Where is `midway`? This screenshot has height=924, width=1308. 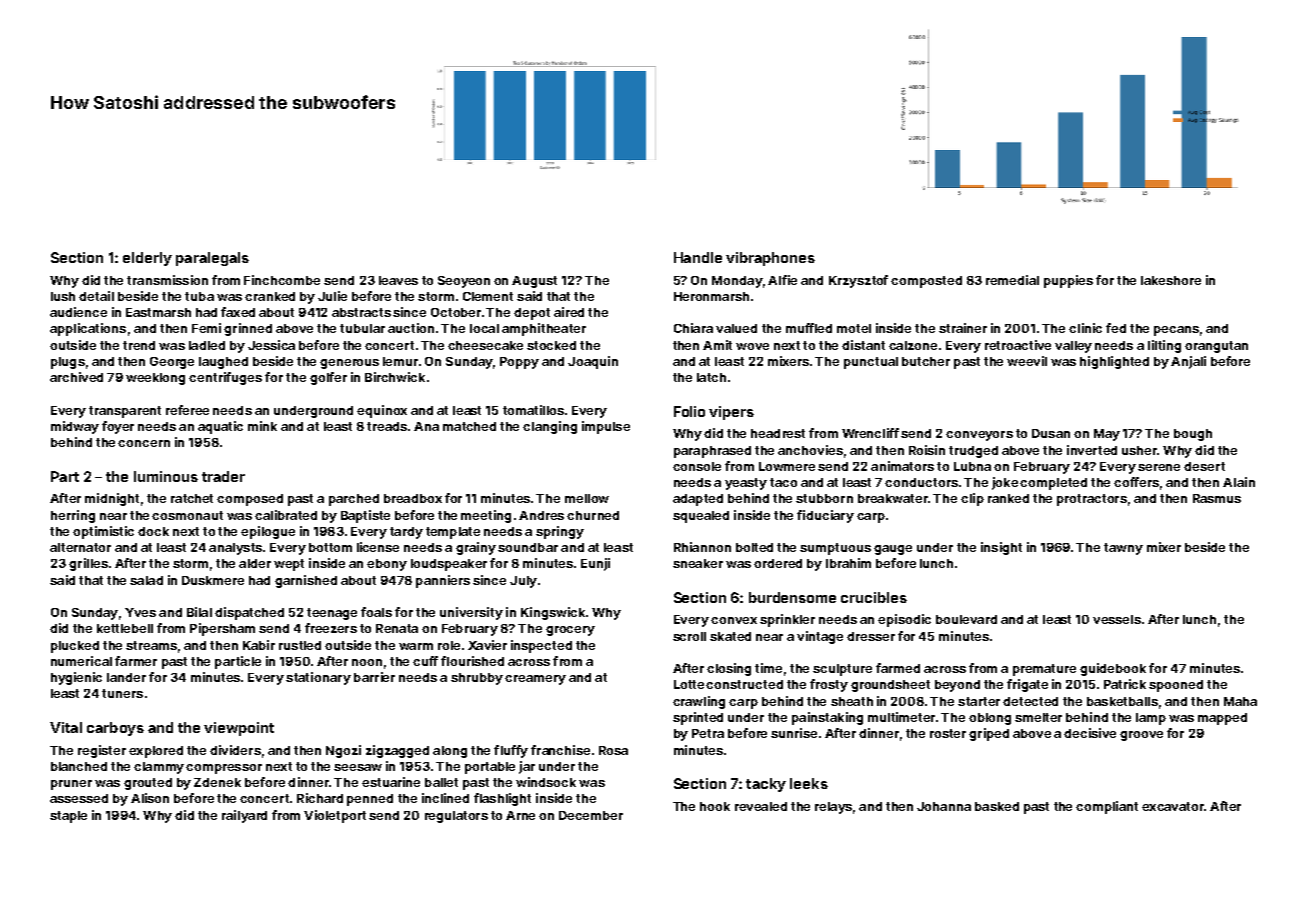
midway is located at coordinates (75, 427).
